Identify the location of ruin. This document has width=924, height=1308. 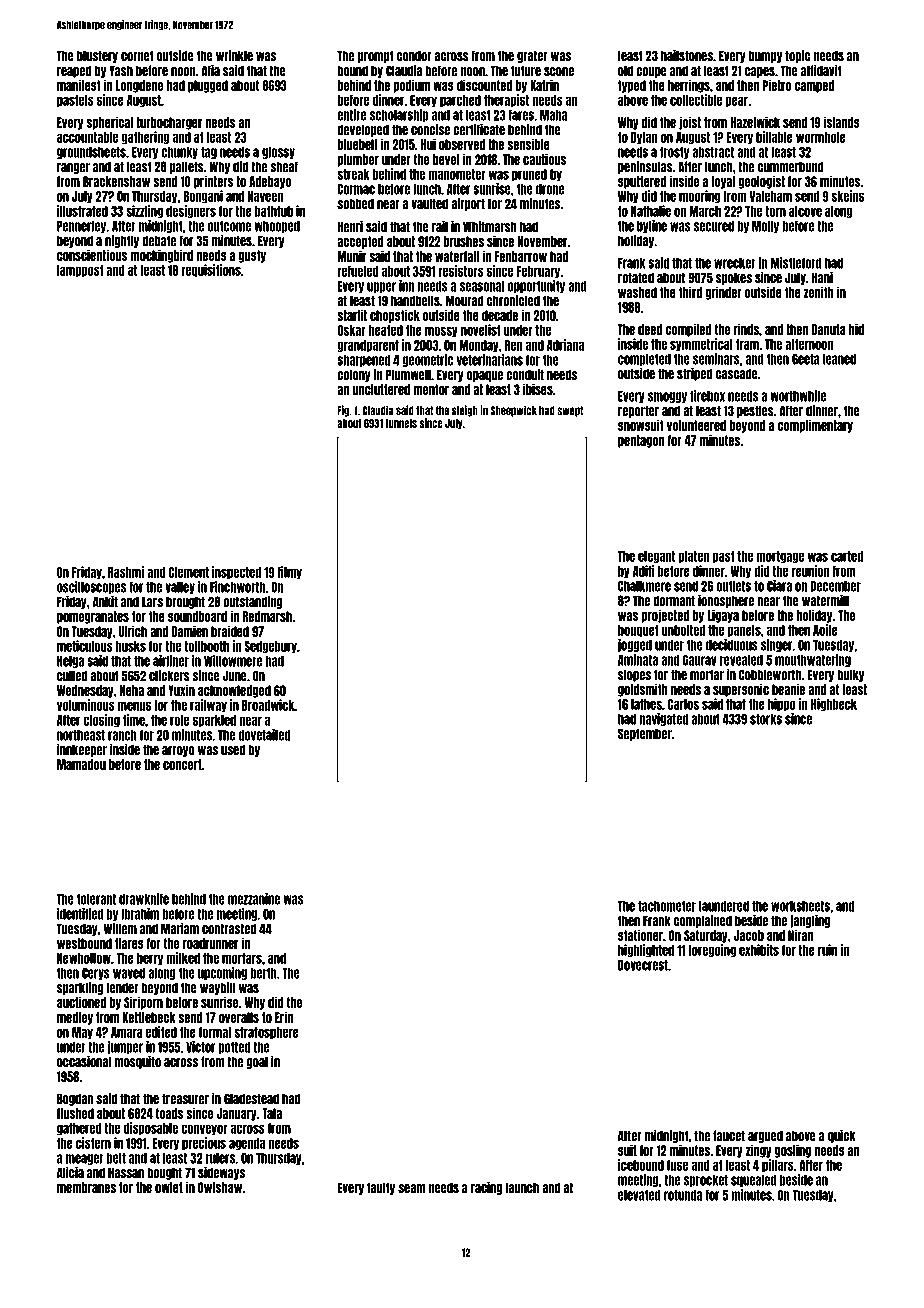
(827, 950).
